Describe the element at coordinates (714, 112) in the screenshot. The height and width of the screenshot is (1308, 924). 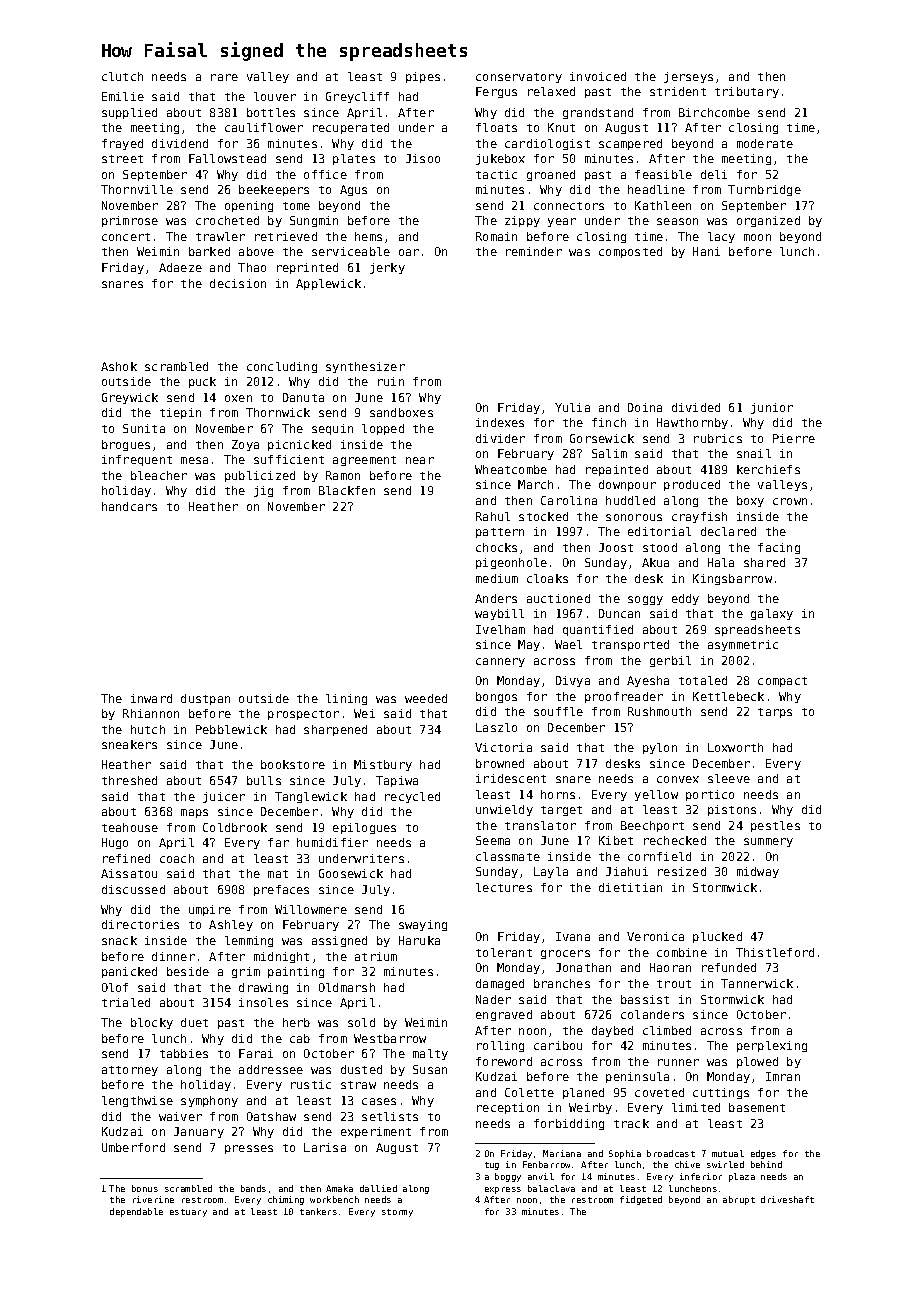
I see `Birchcombe` at that location.
